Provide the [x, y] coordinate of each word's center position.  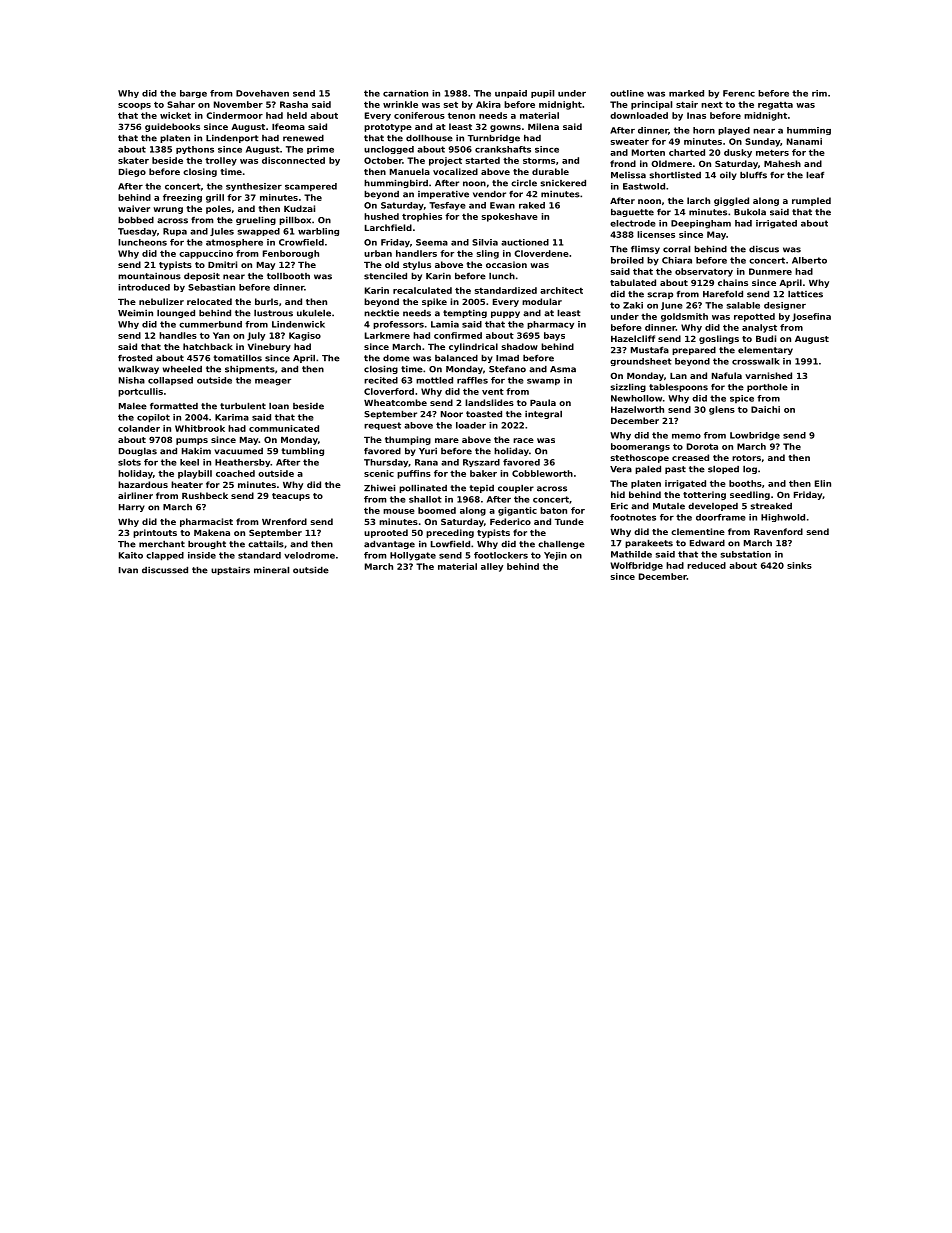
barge [193, 94]
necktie [381, 313]
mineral [271, 570]
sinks [799, 565]
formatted [174, 406]
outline [627, 93]
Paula [543, 402]
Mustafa [650, 350]
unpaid [511, 94]
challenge [561, 544]
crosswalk [756, 361]
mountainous [149, 276]
